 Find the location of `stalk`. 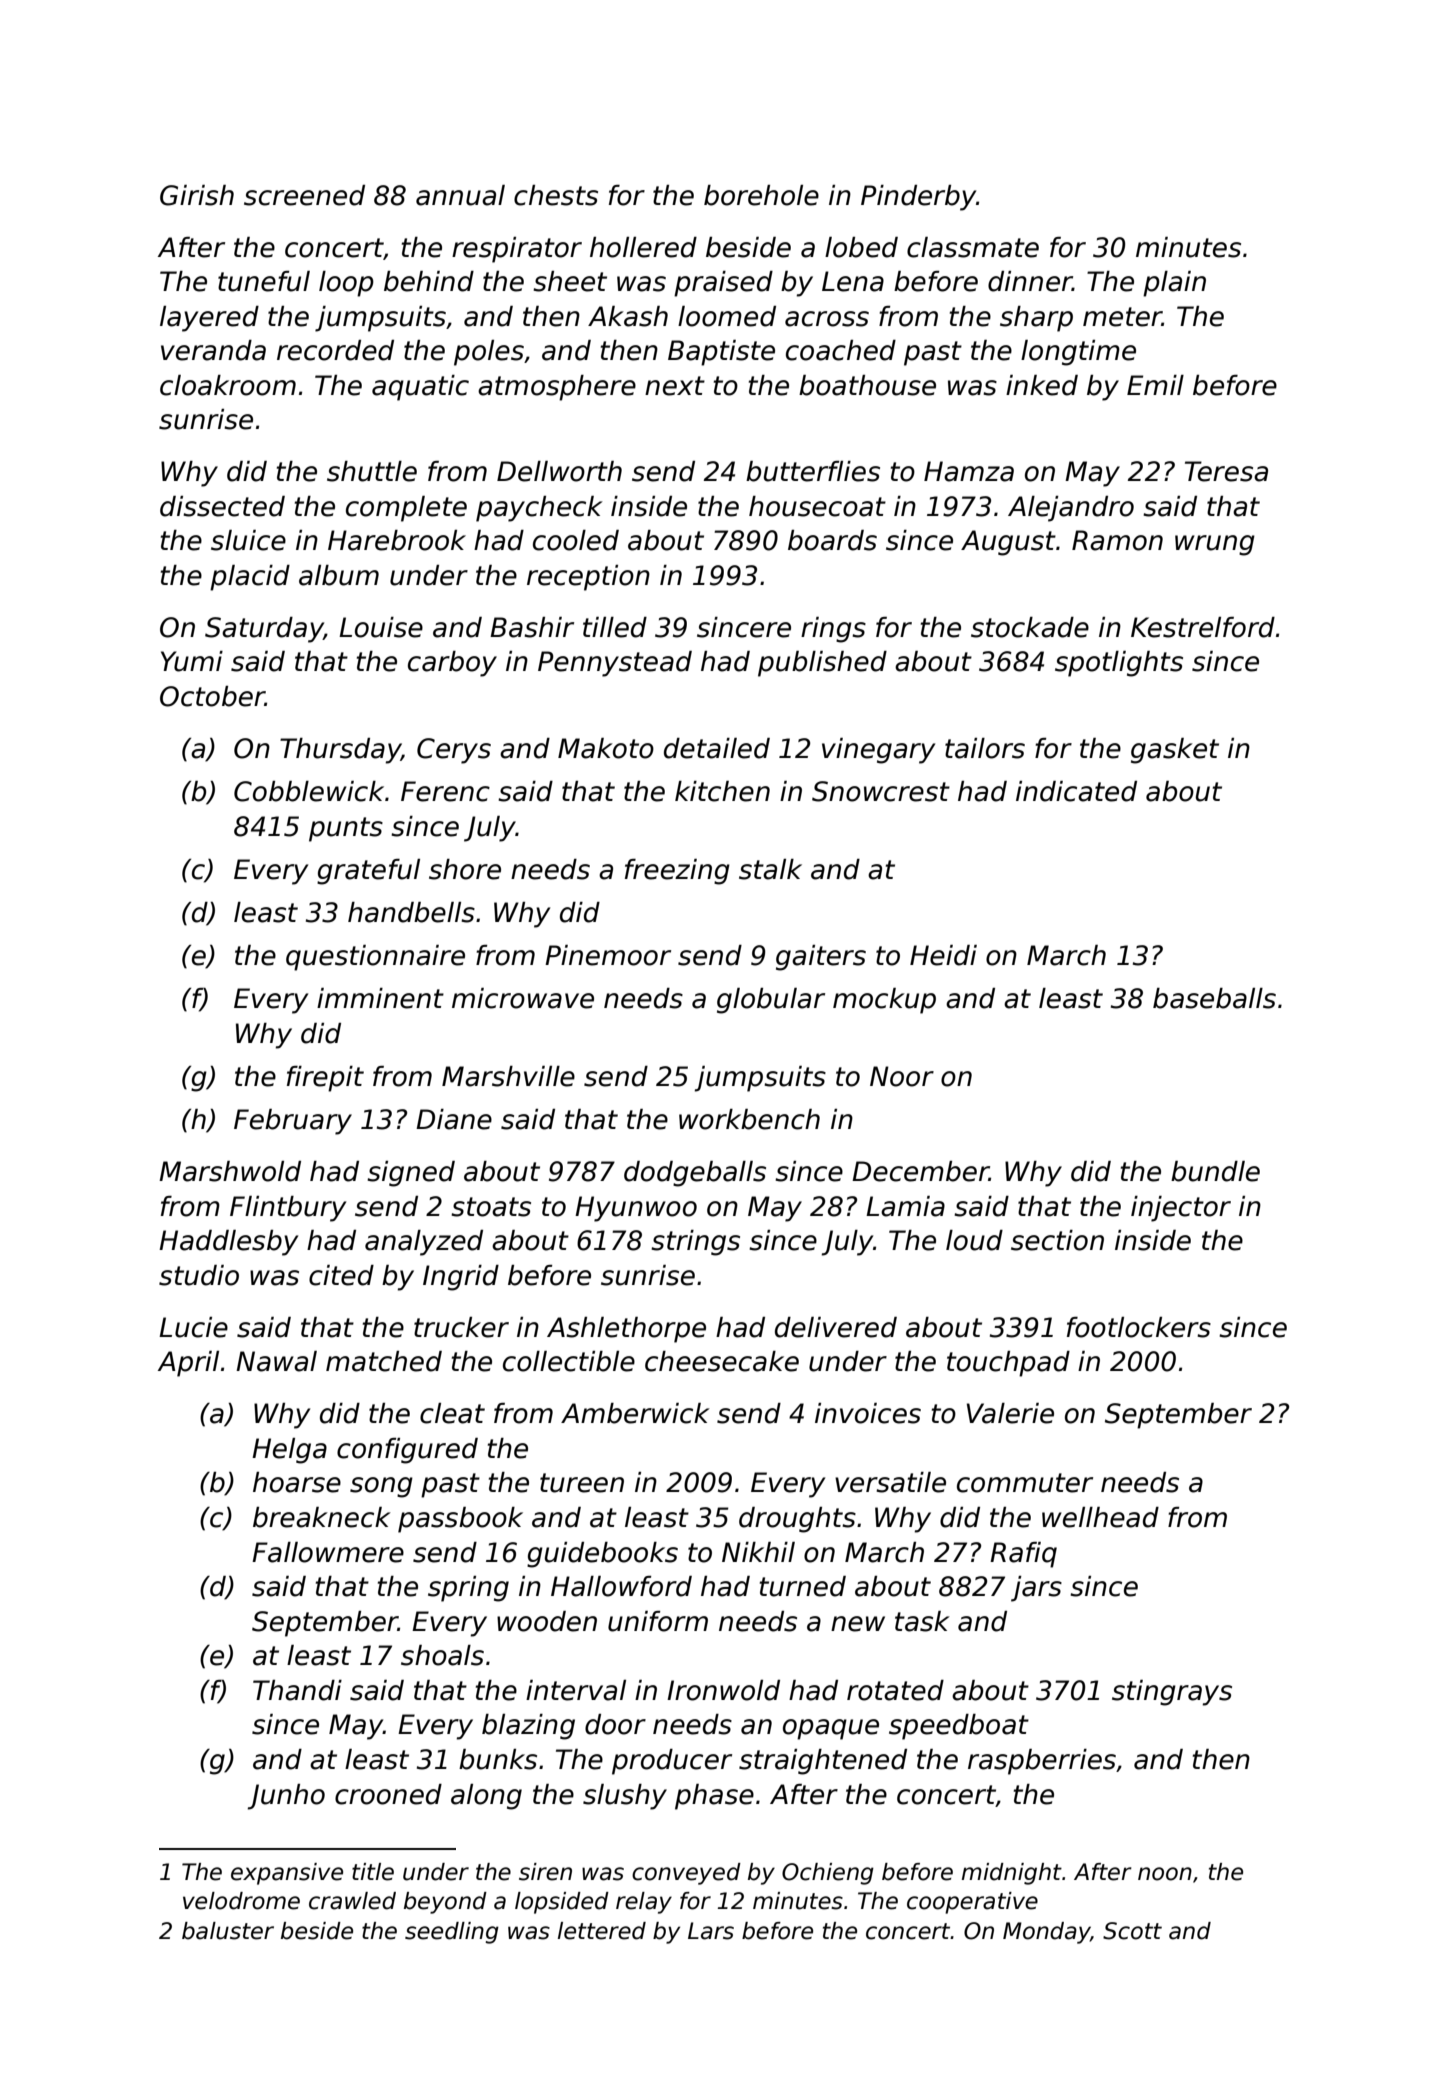

stalk is located at coordinates (770, 869).
